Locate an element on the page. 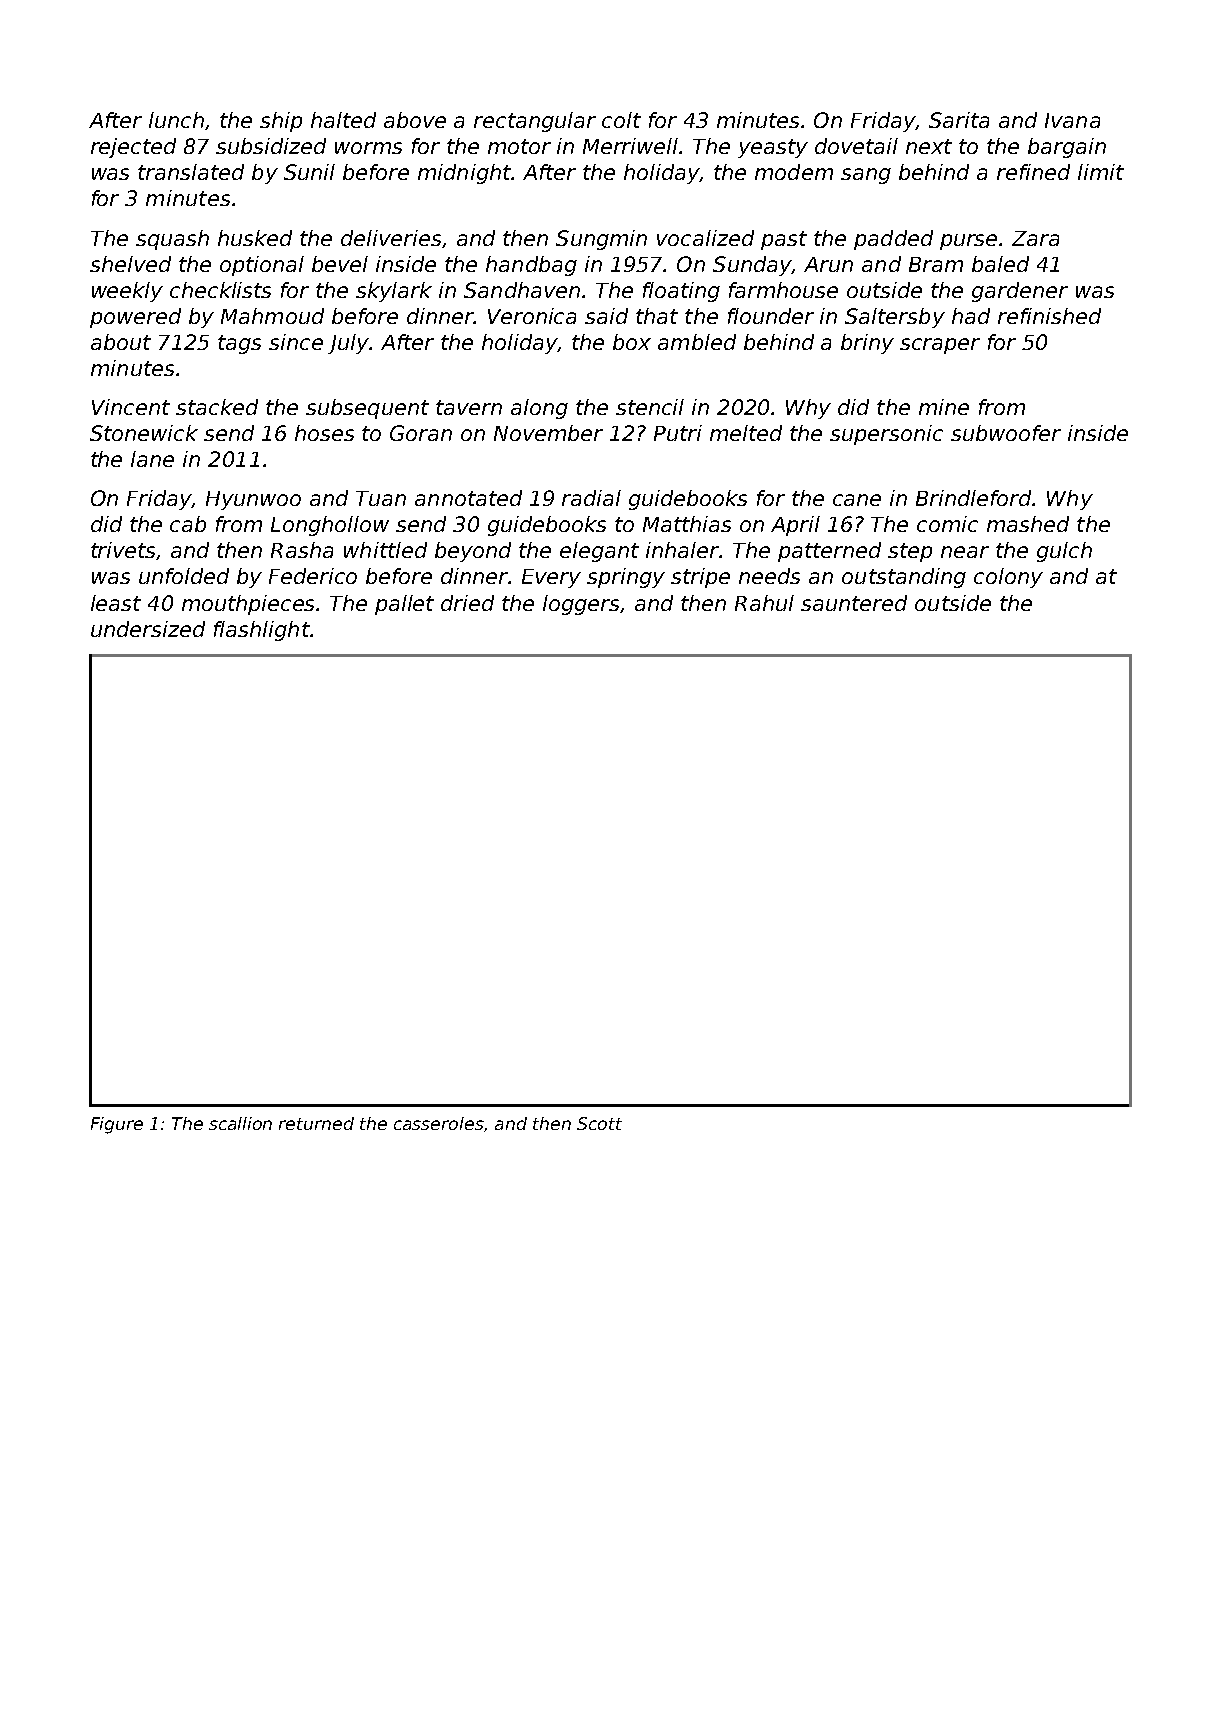 This image has width=1221, height=1727. Bram is located at coordinates (936, 264).
